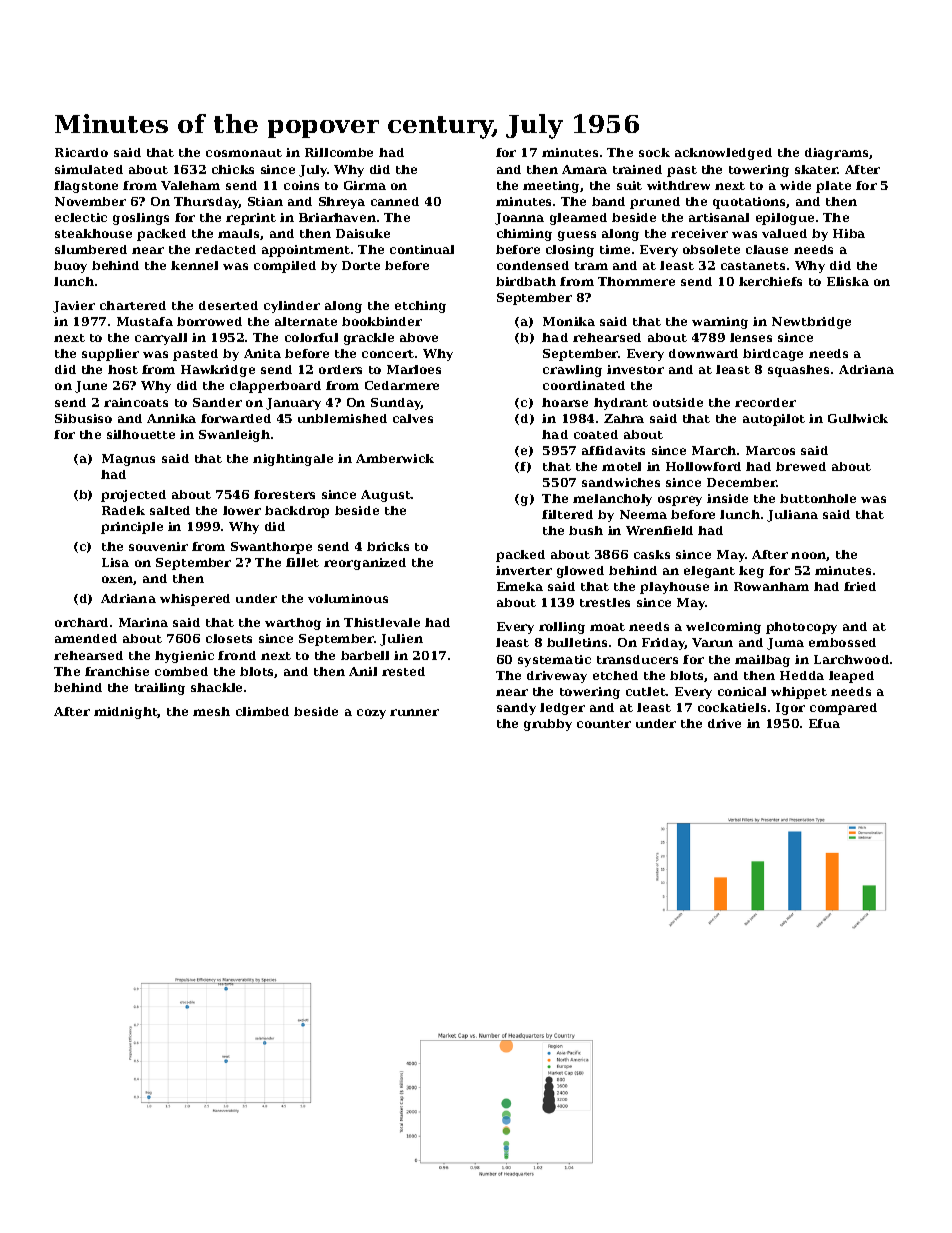 The height and width of the document is (1233, 952). What do you see at coordinates (607, 627) in the document?
I see `moat` at bounding box center [607, 627].
